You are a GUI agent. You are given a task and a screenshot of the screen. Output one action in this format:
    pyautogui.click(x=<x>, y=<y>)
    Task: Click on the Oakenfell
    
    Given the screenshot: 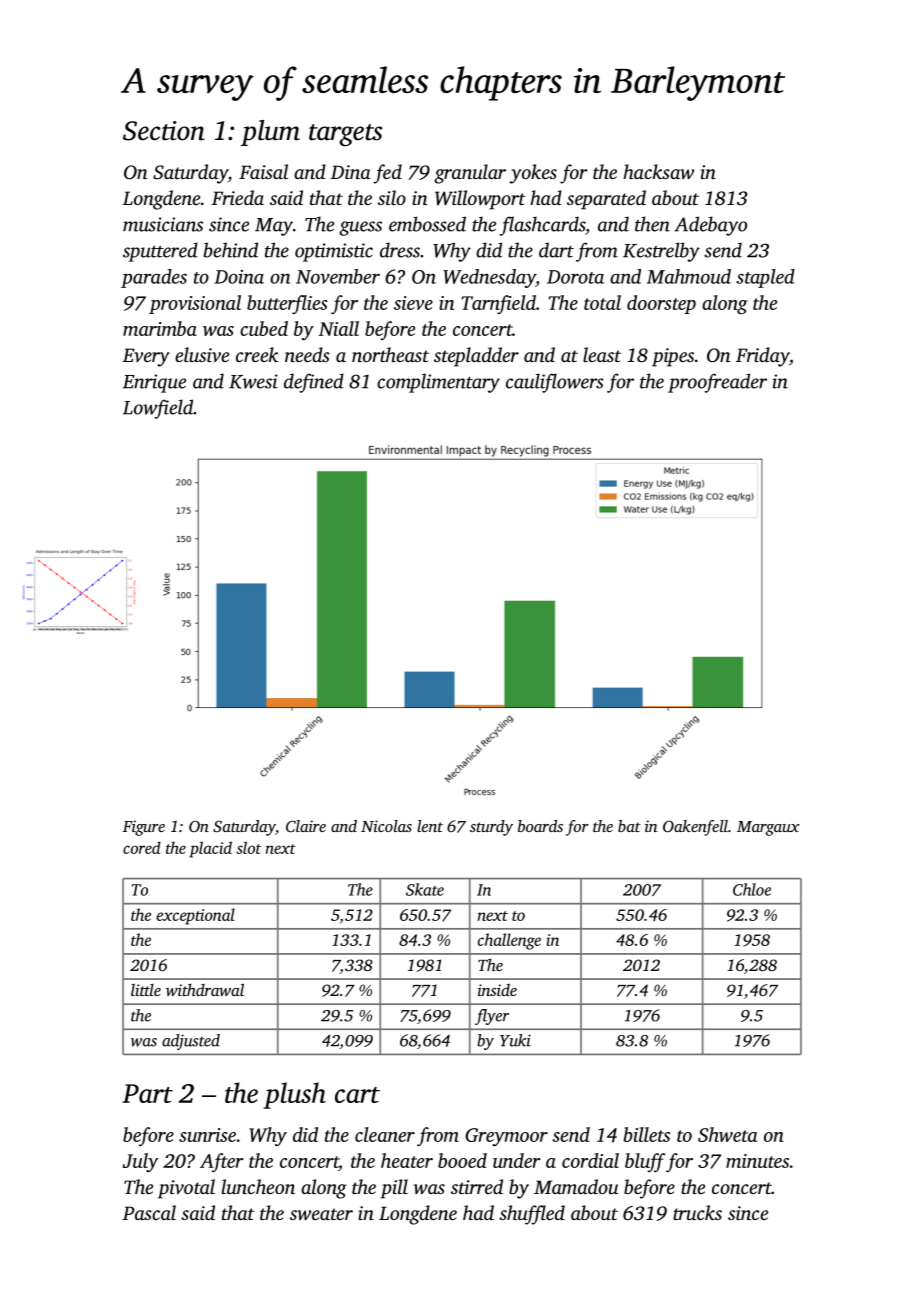 What is the action you would take?
    pyautogui.click(x=695, y=828)
